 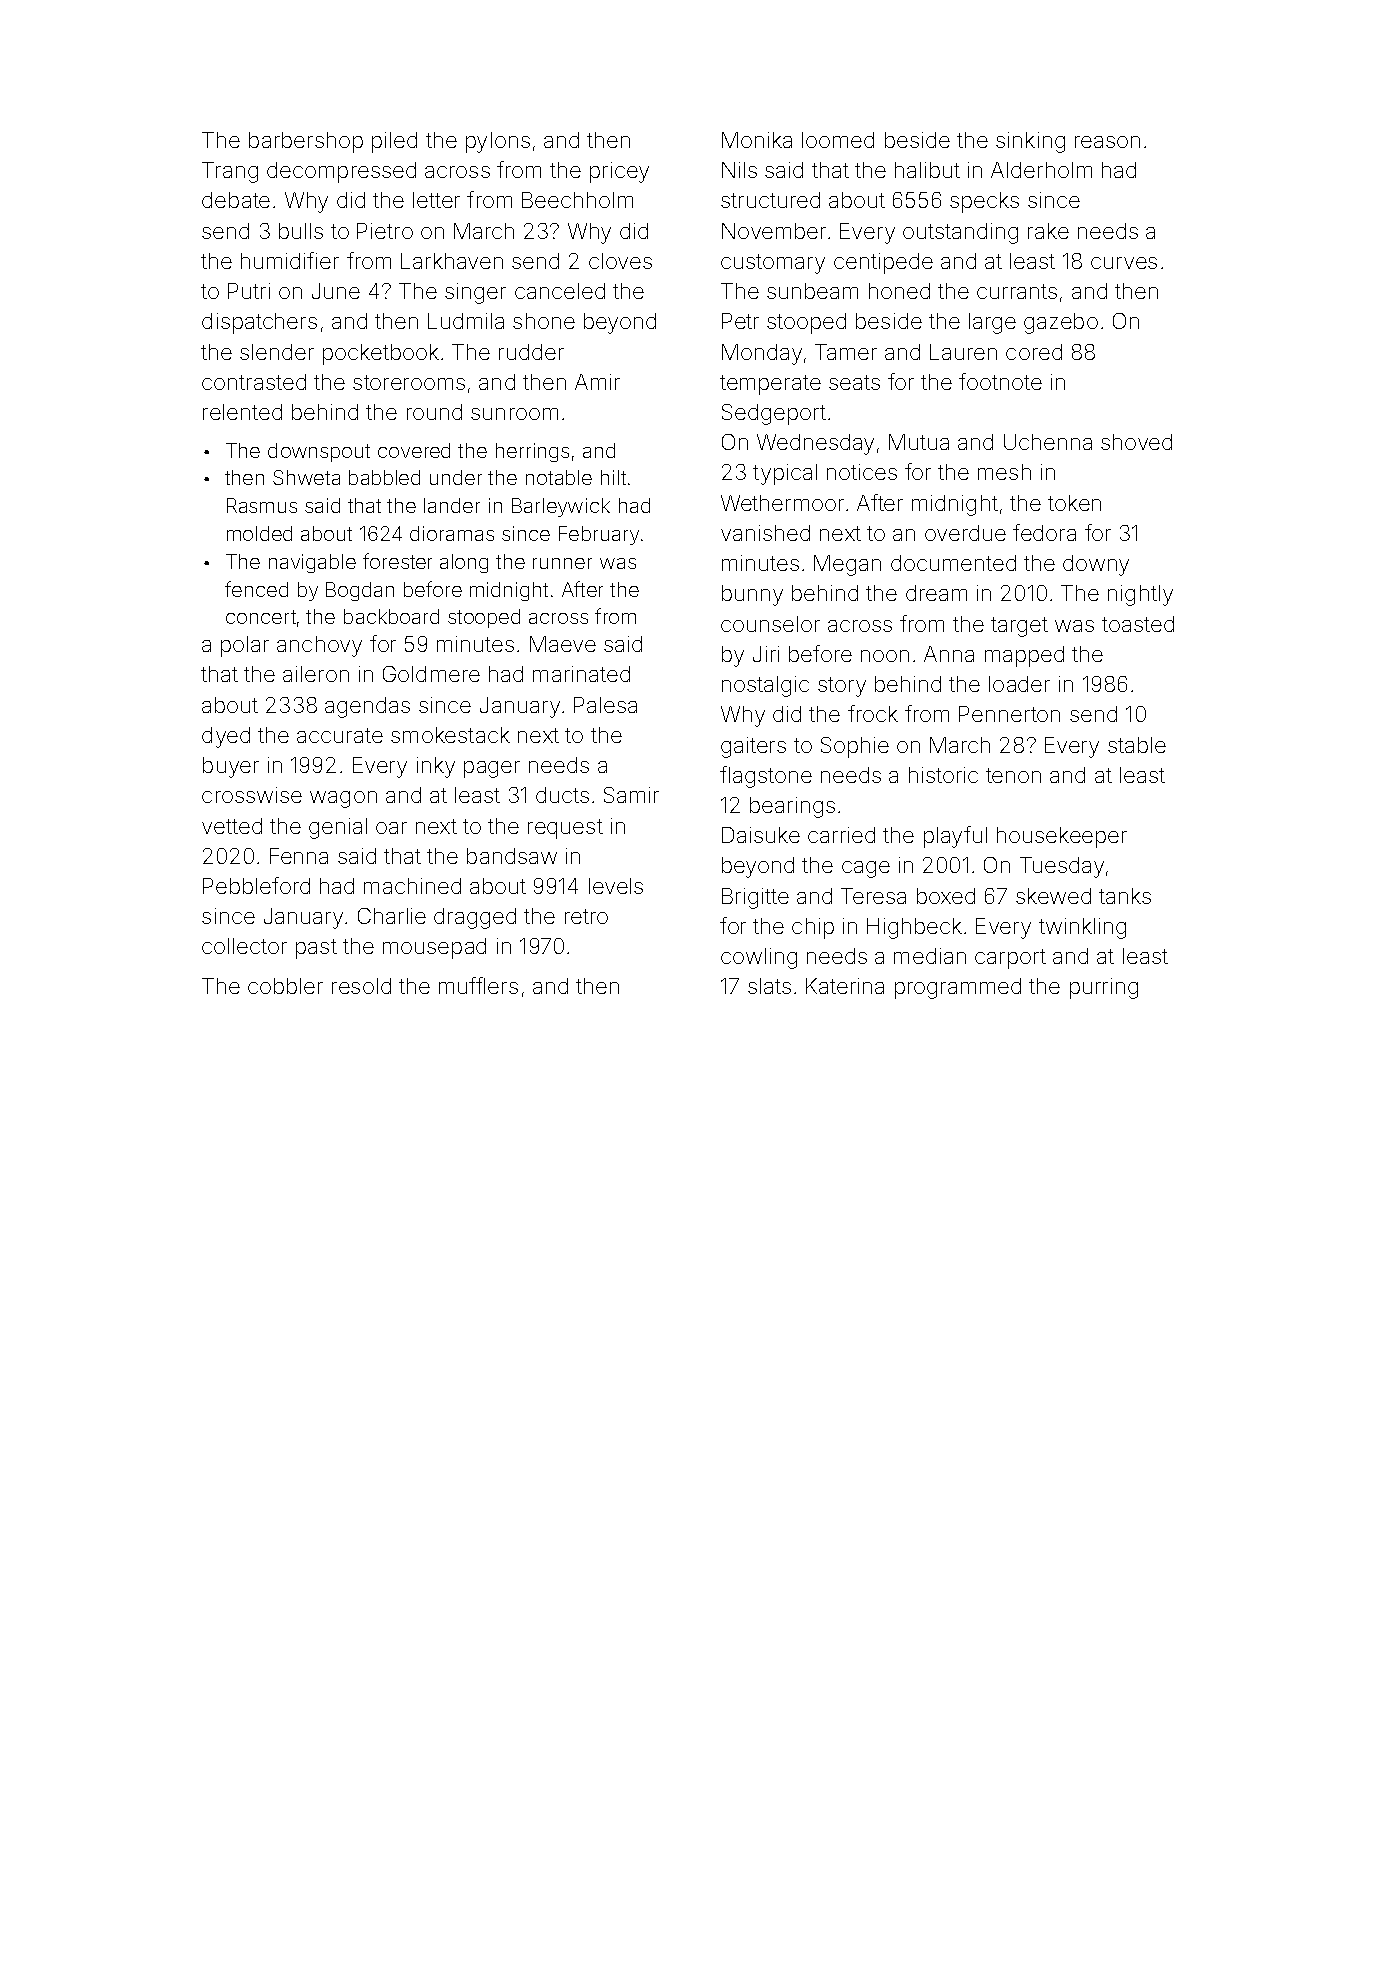 What do you see at coordinates (236, 200) in the document?
I see `debate` at bounding box center [236, 200].
